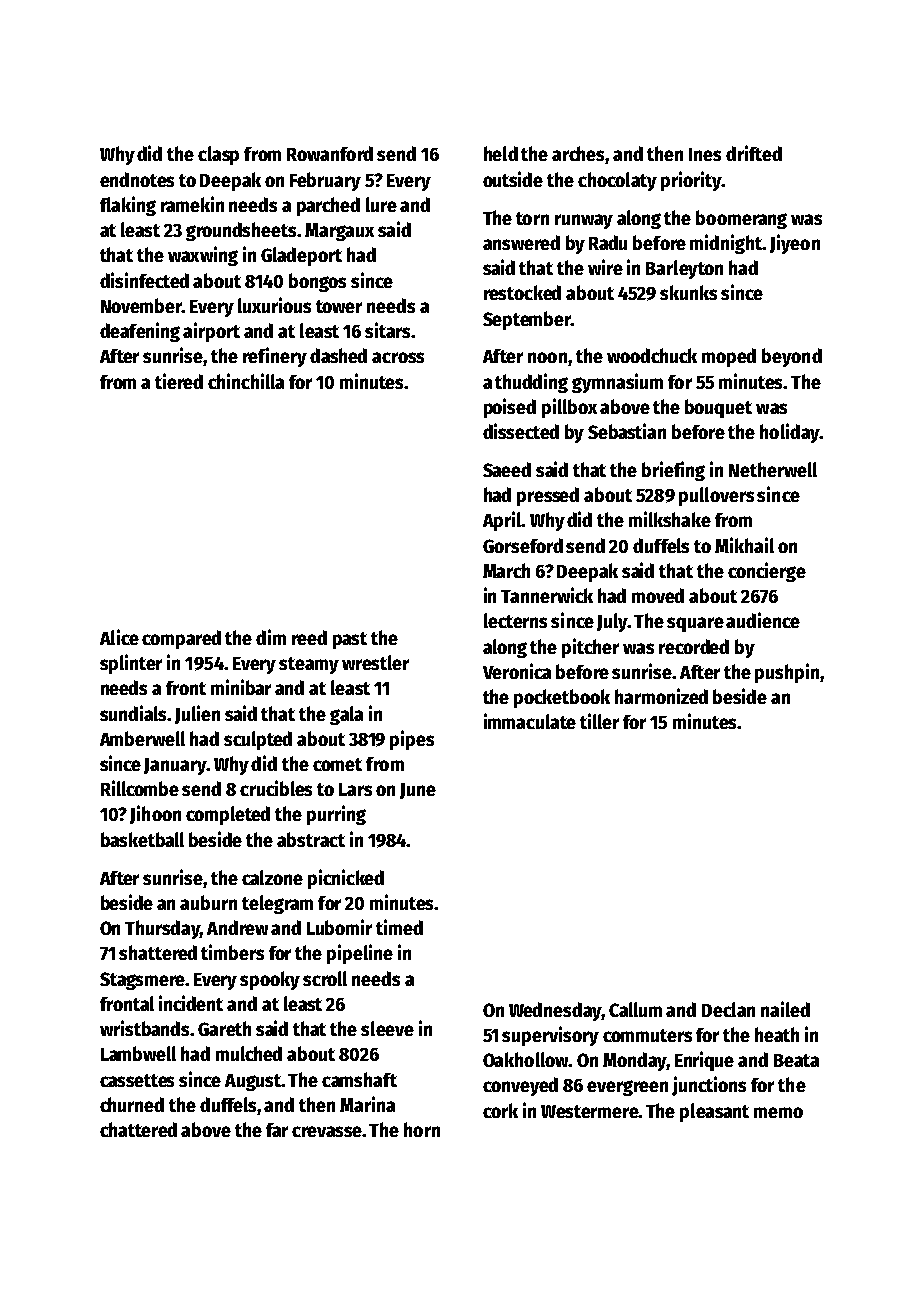 Image resolution: width=924 pixels, height=1311 pixels. I want to click on compared, so click(181, 639).
